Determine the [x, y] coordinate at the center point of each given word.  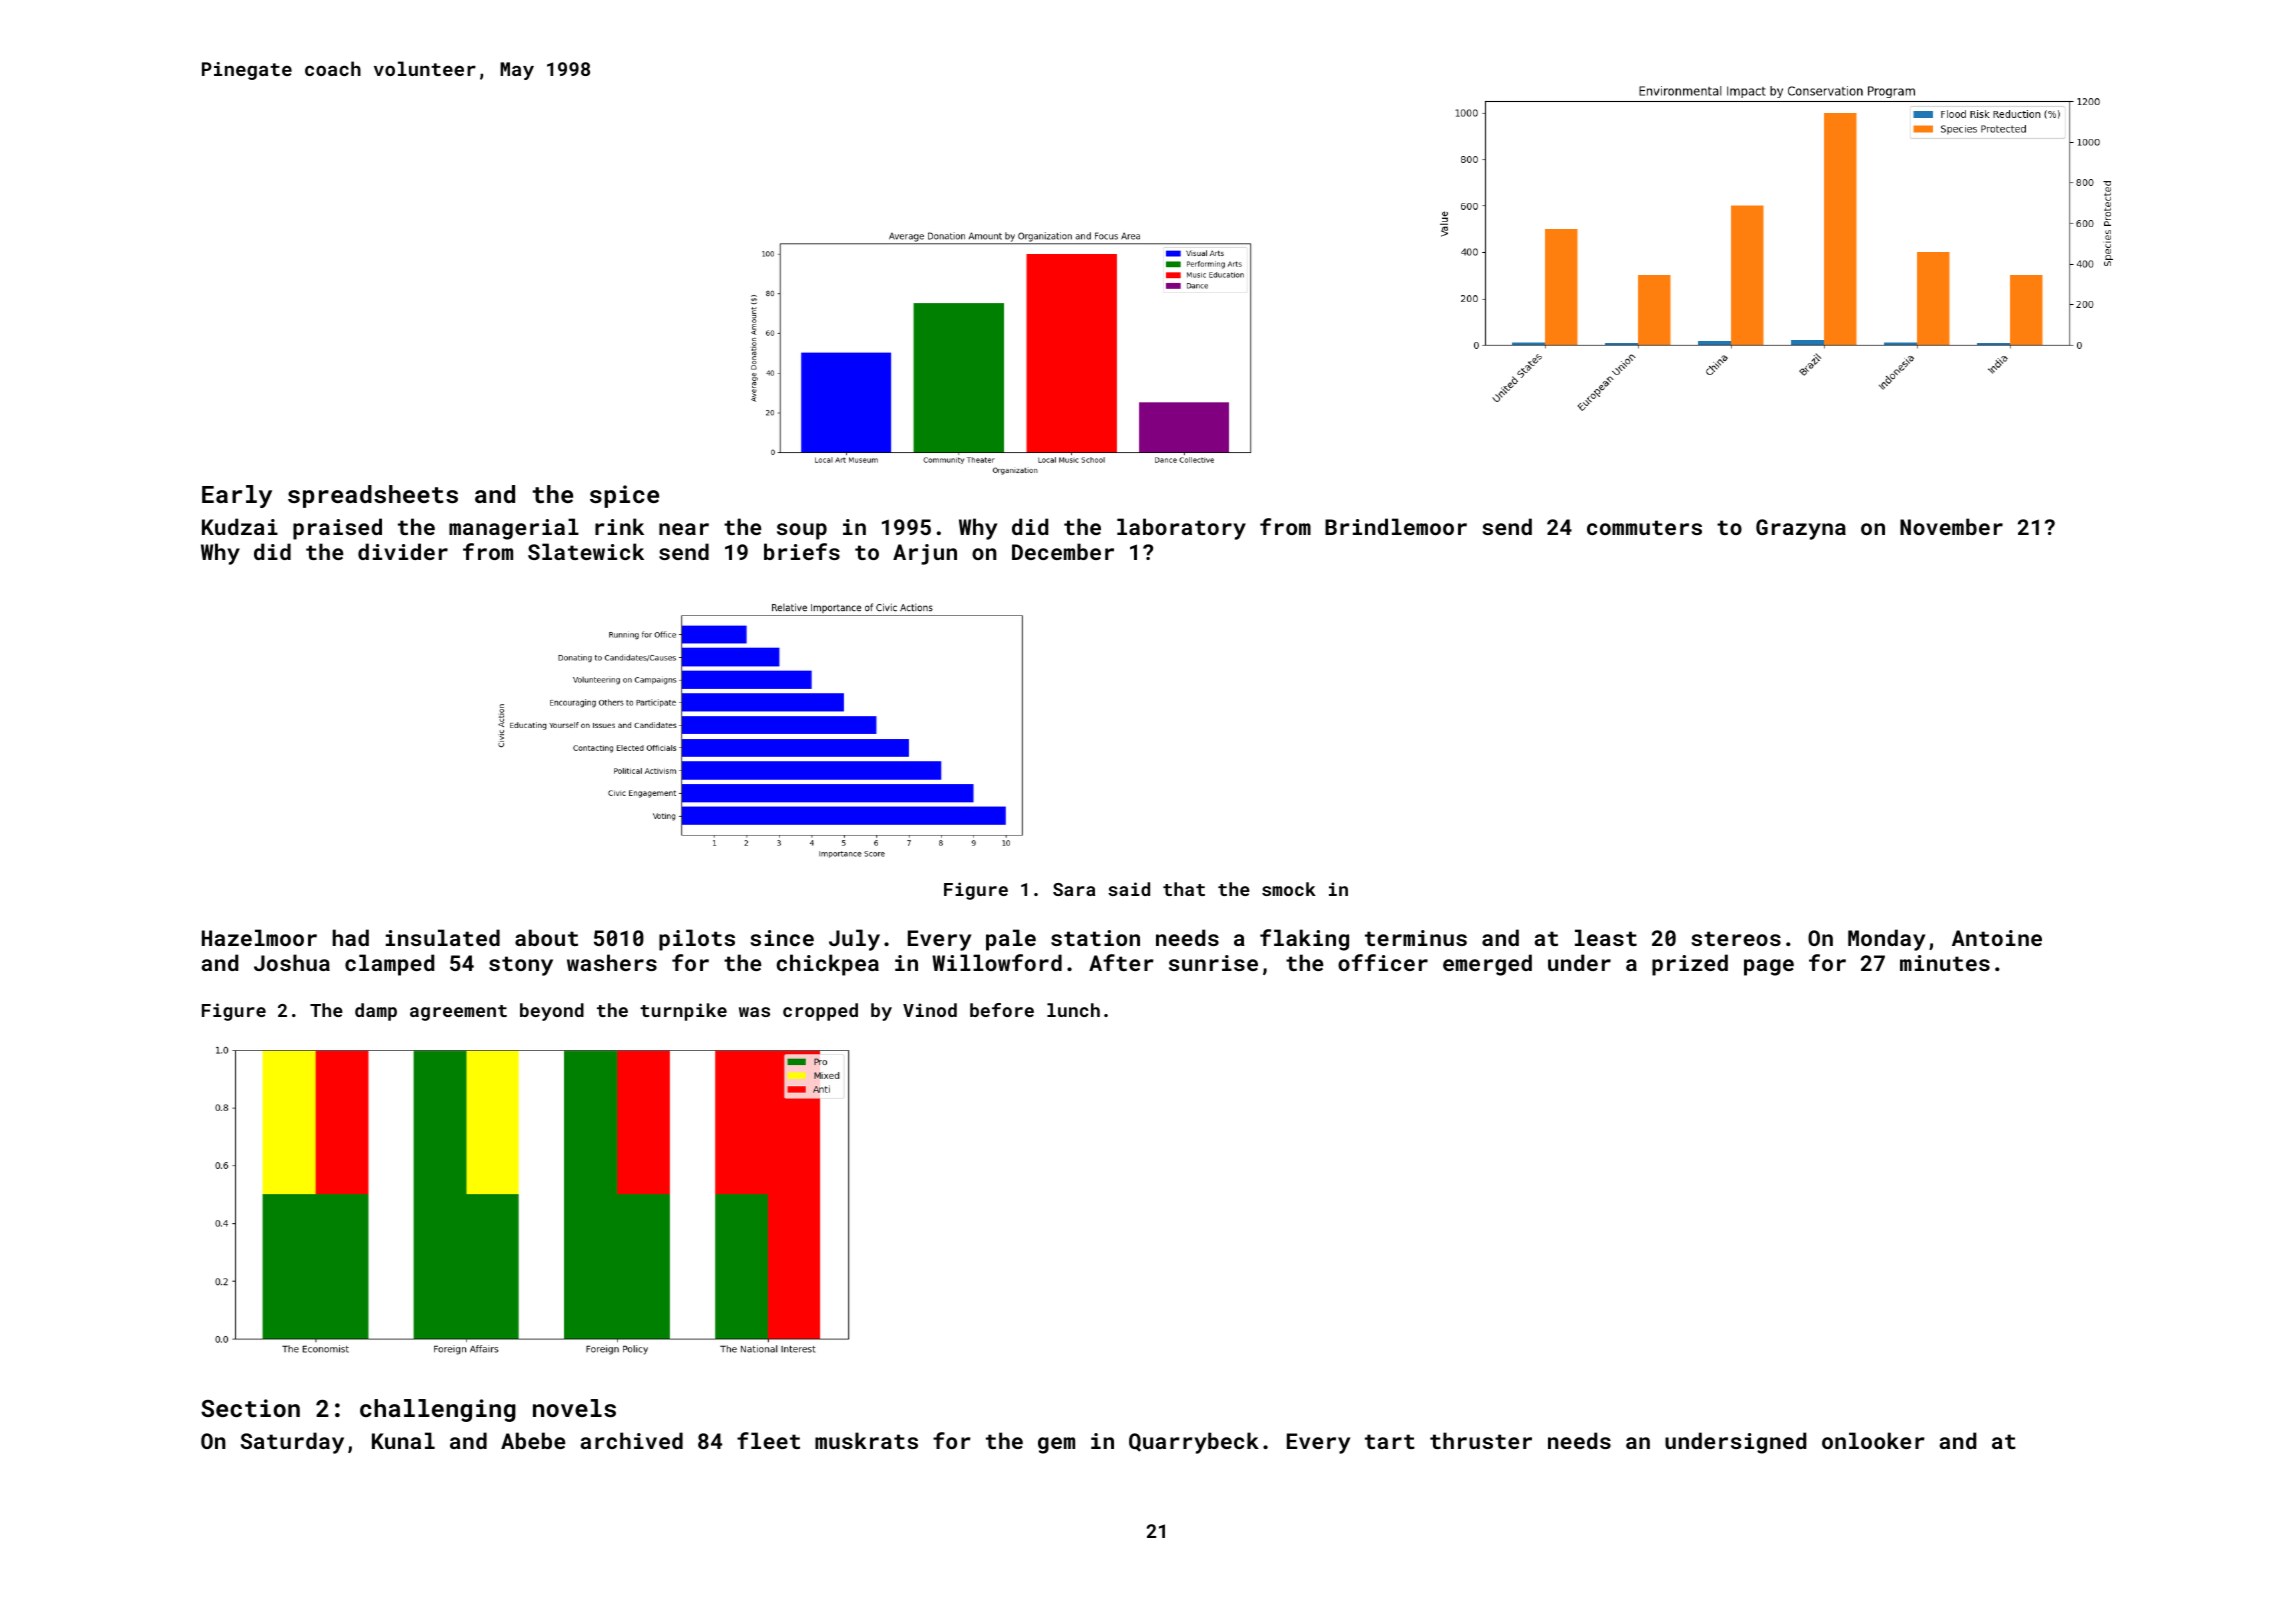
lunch [1073, 1010]
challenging [438, 1410]
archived [632, 1440]
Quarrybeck [1194, 1443]
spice [624, 496]
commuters [1644, 527]
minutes [1945, 963]
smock [1289, 889]
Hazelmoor [259, 937]
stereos [1736, 938]
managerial [514, 529]
